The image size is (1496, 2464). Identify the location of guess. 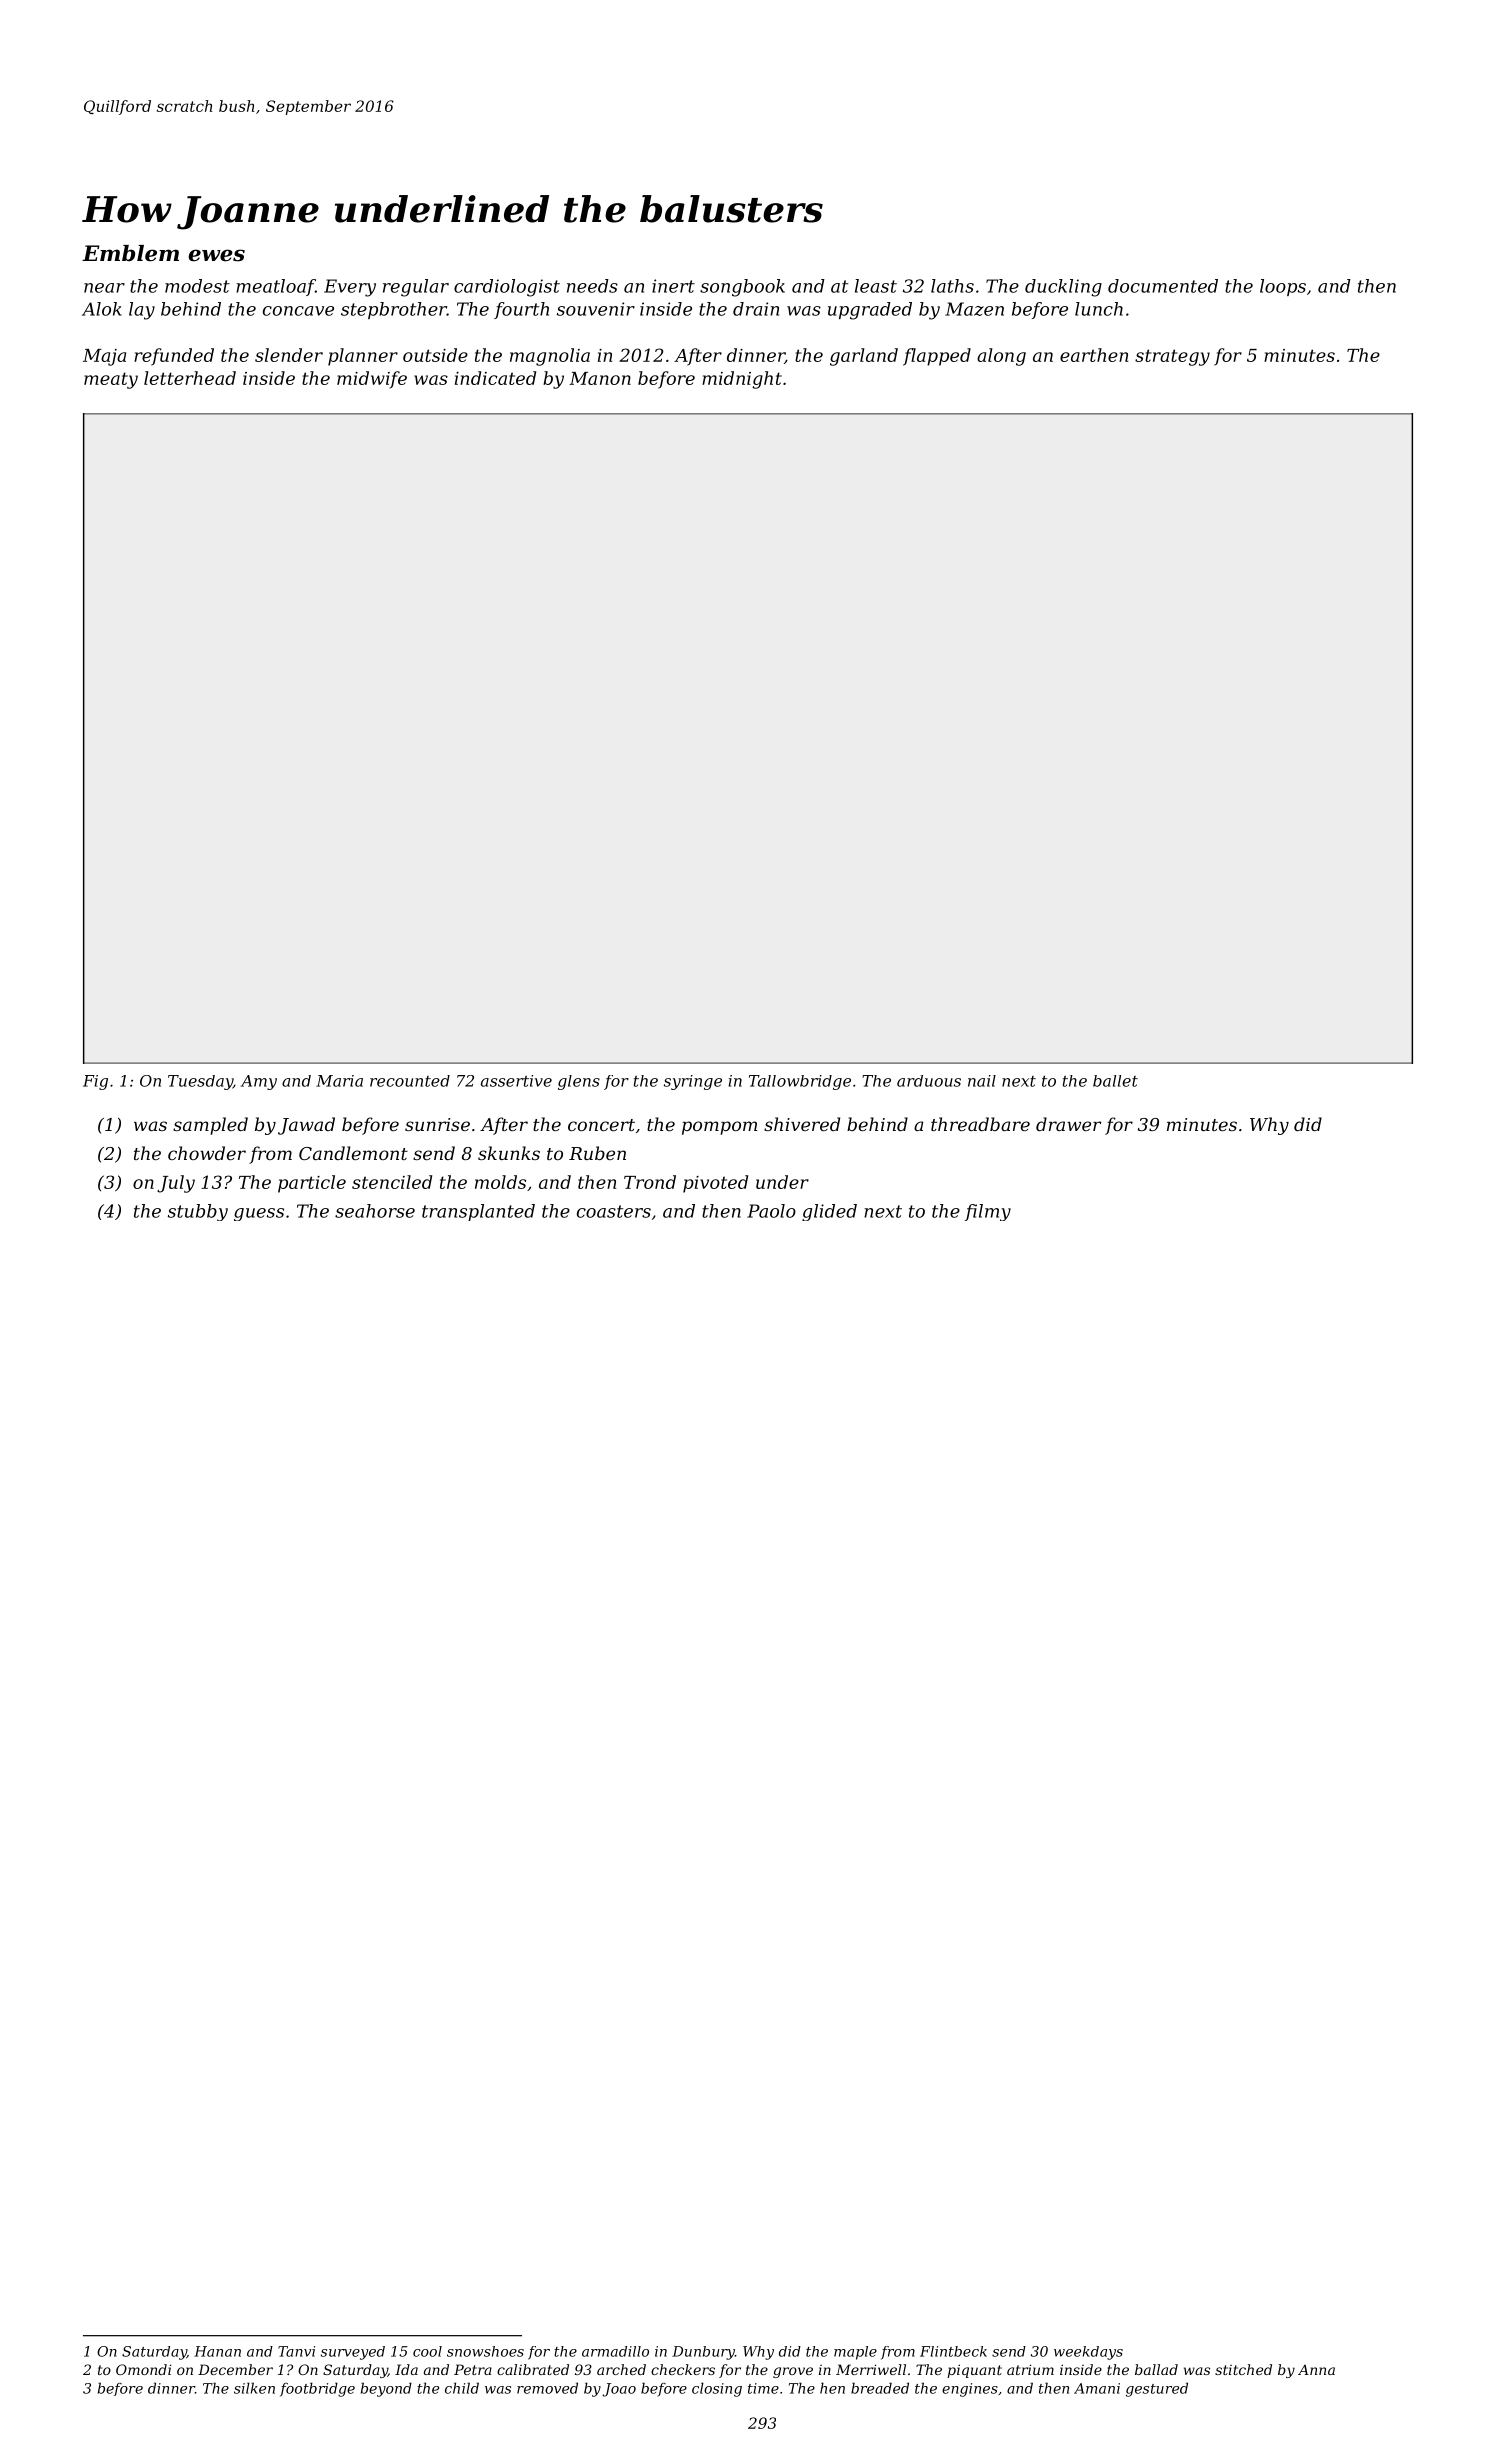
(259, 1214).
